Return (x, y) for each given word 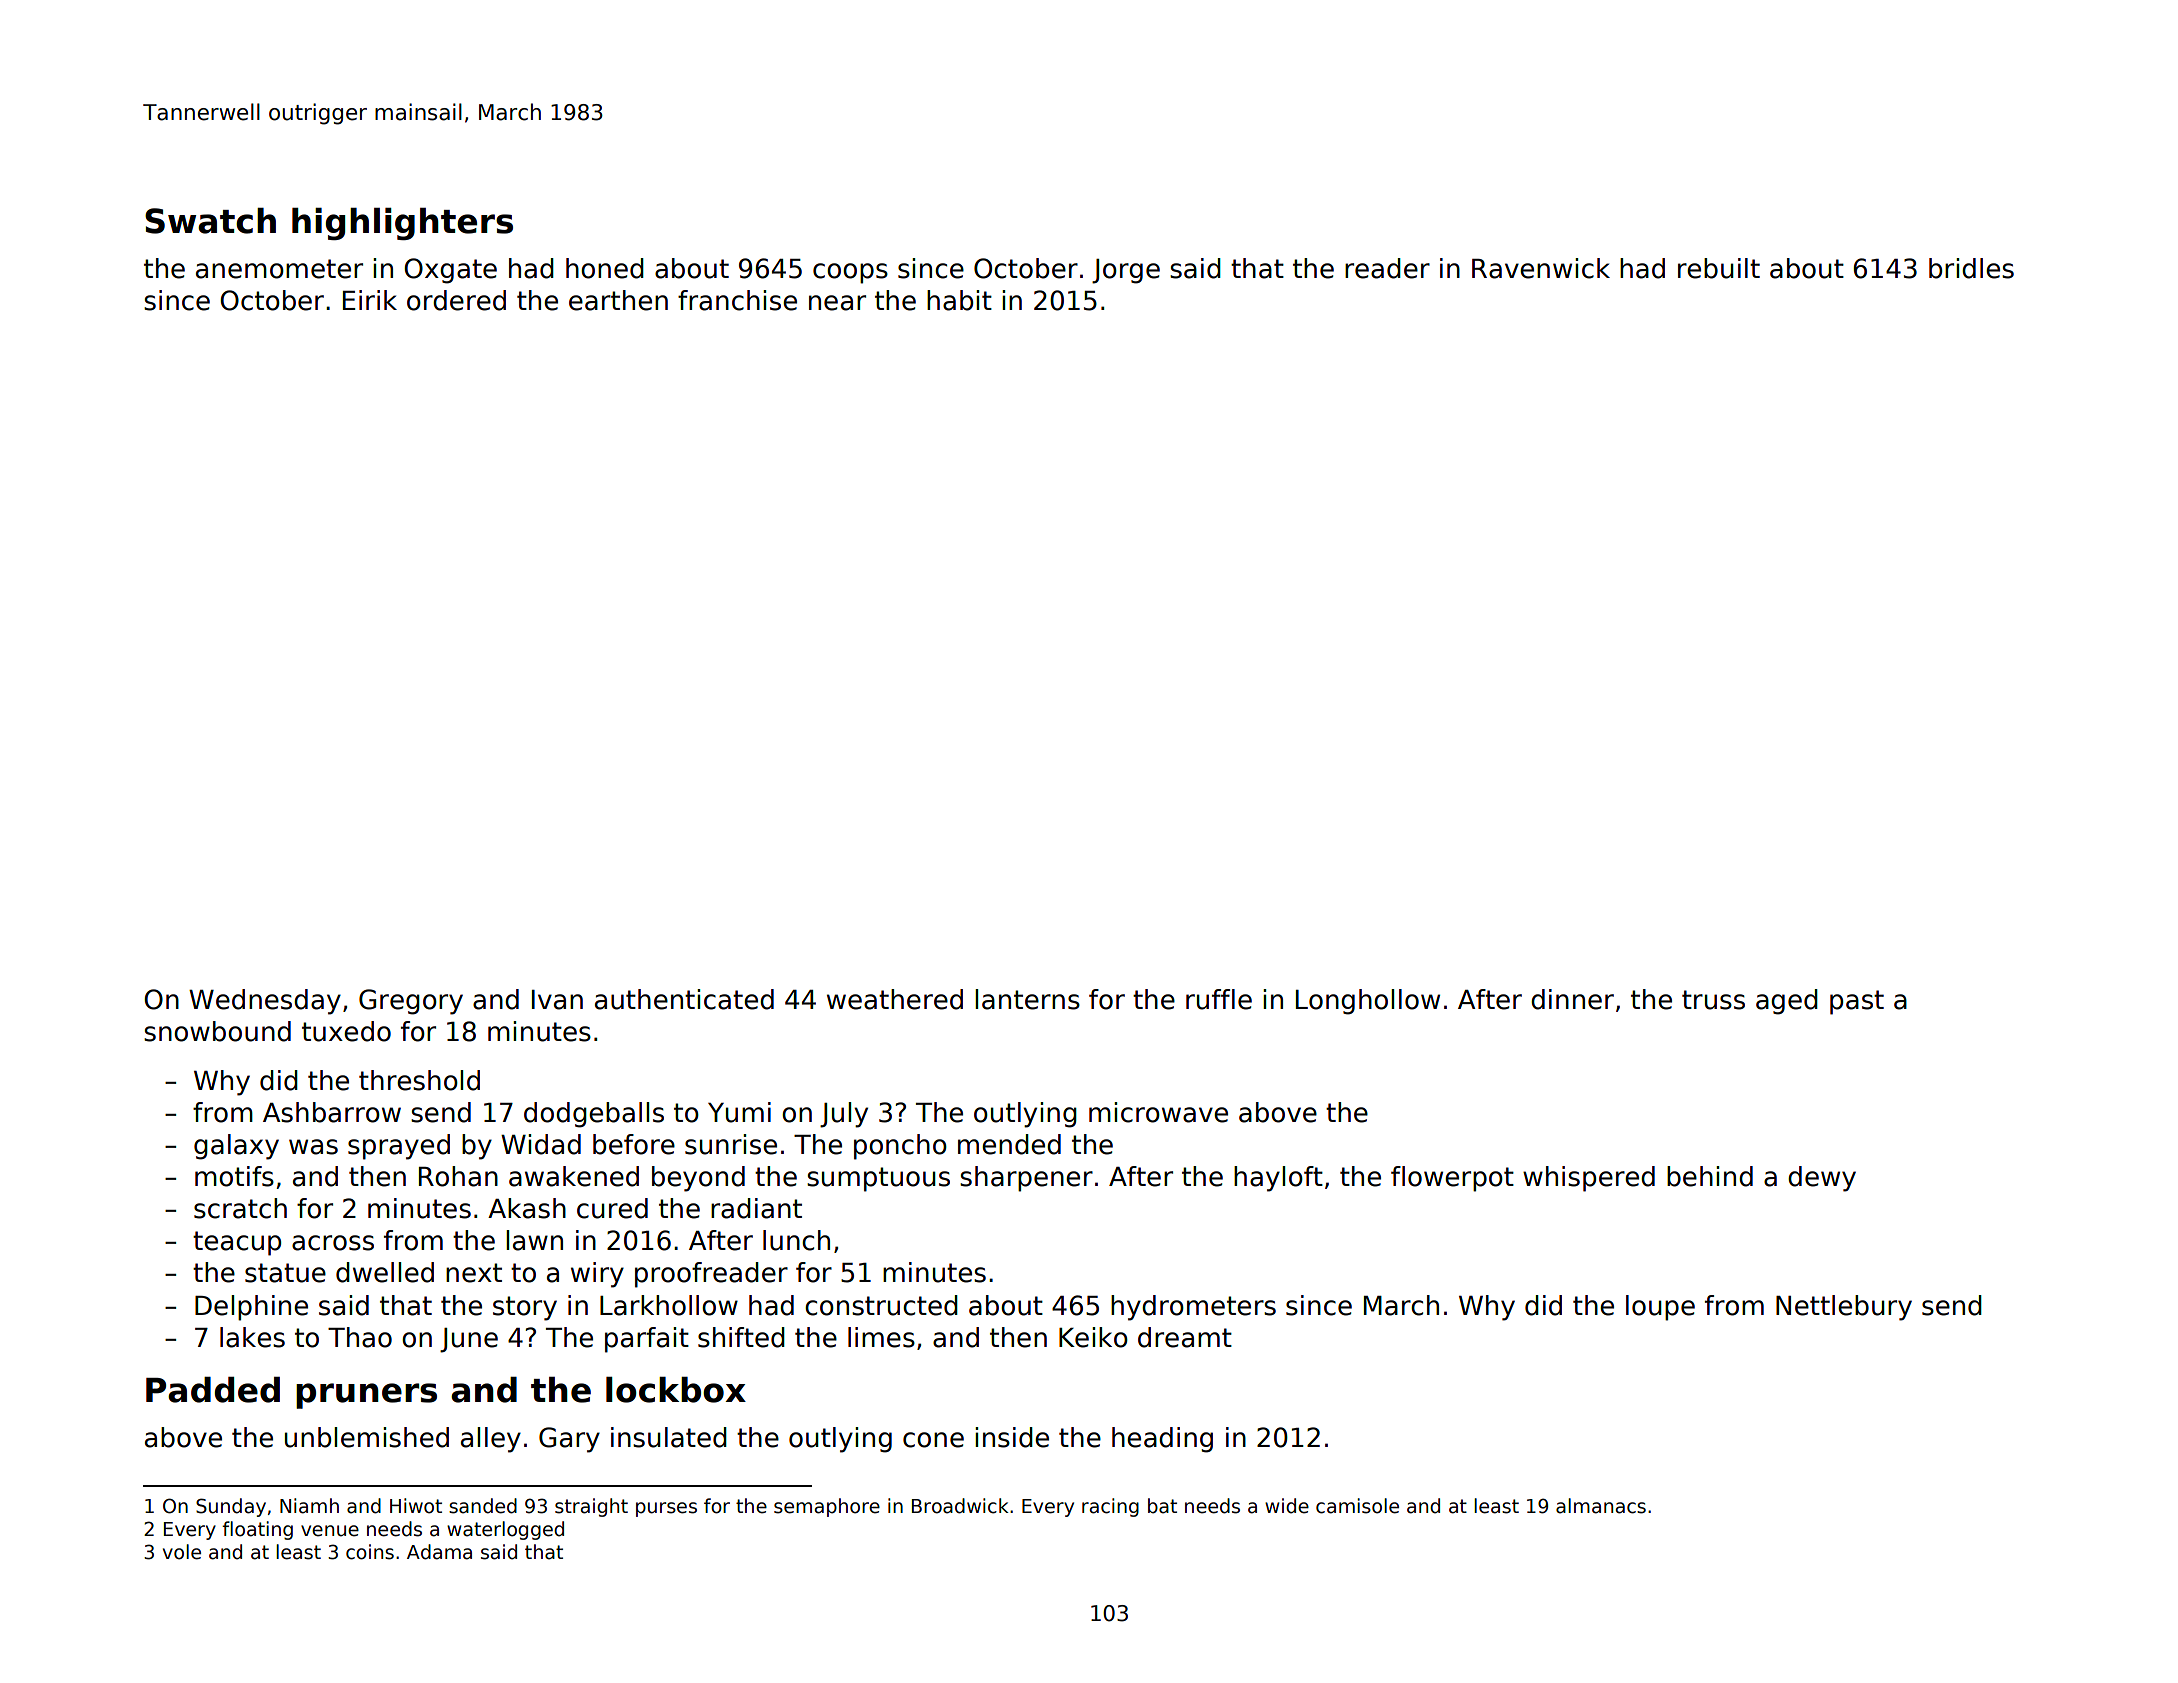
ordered (456, 300)
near (837, 303)
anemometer (279, 269)
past (1857, 1002)
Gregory (411, 1002)
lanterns (1027, 999)
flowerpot (1452, 1179)
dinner (1572, 999)
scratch (240, 1208)
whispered (1589, 1179)
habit (959, 300)
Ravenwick (1541, 268)
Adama (439, 1552)
